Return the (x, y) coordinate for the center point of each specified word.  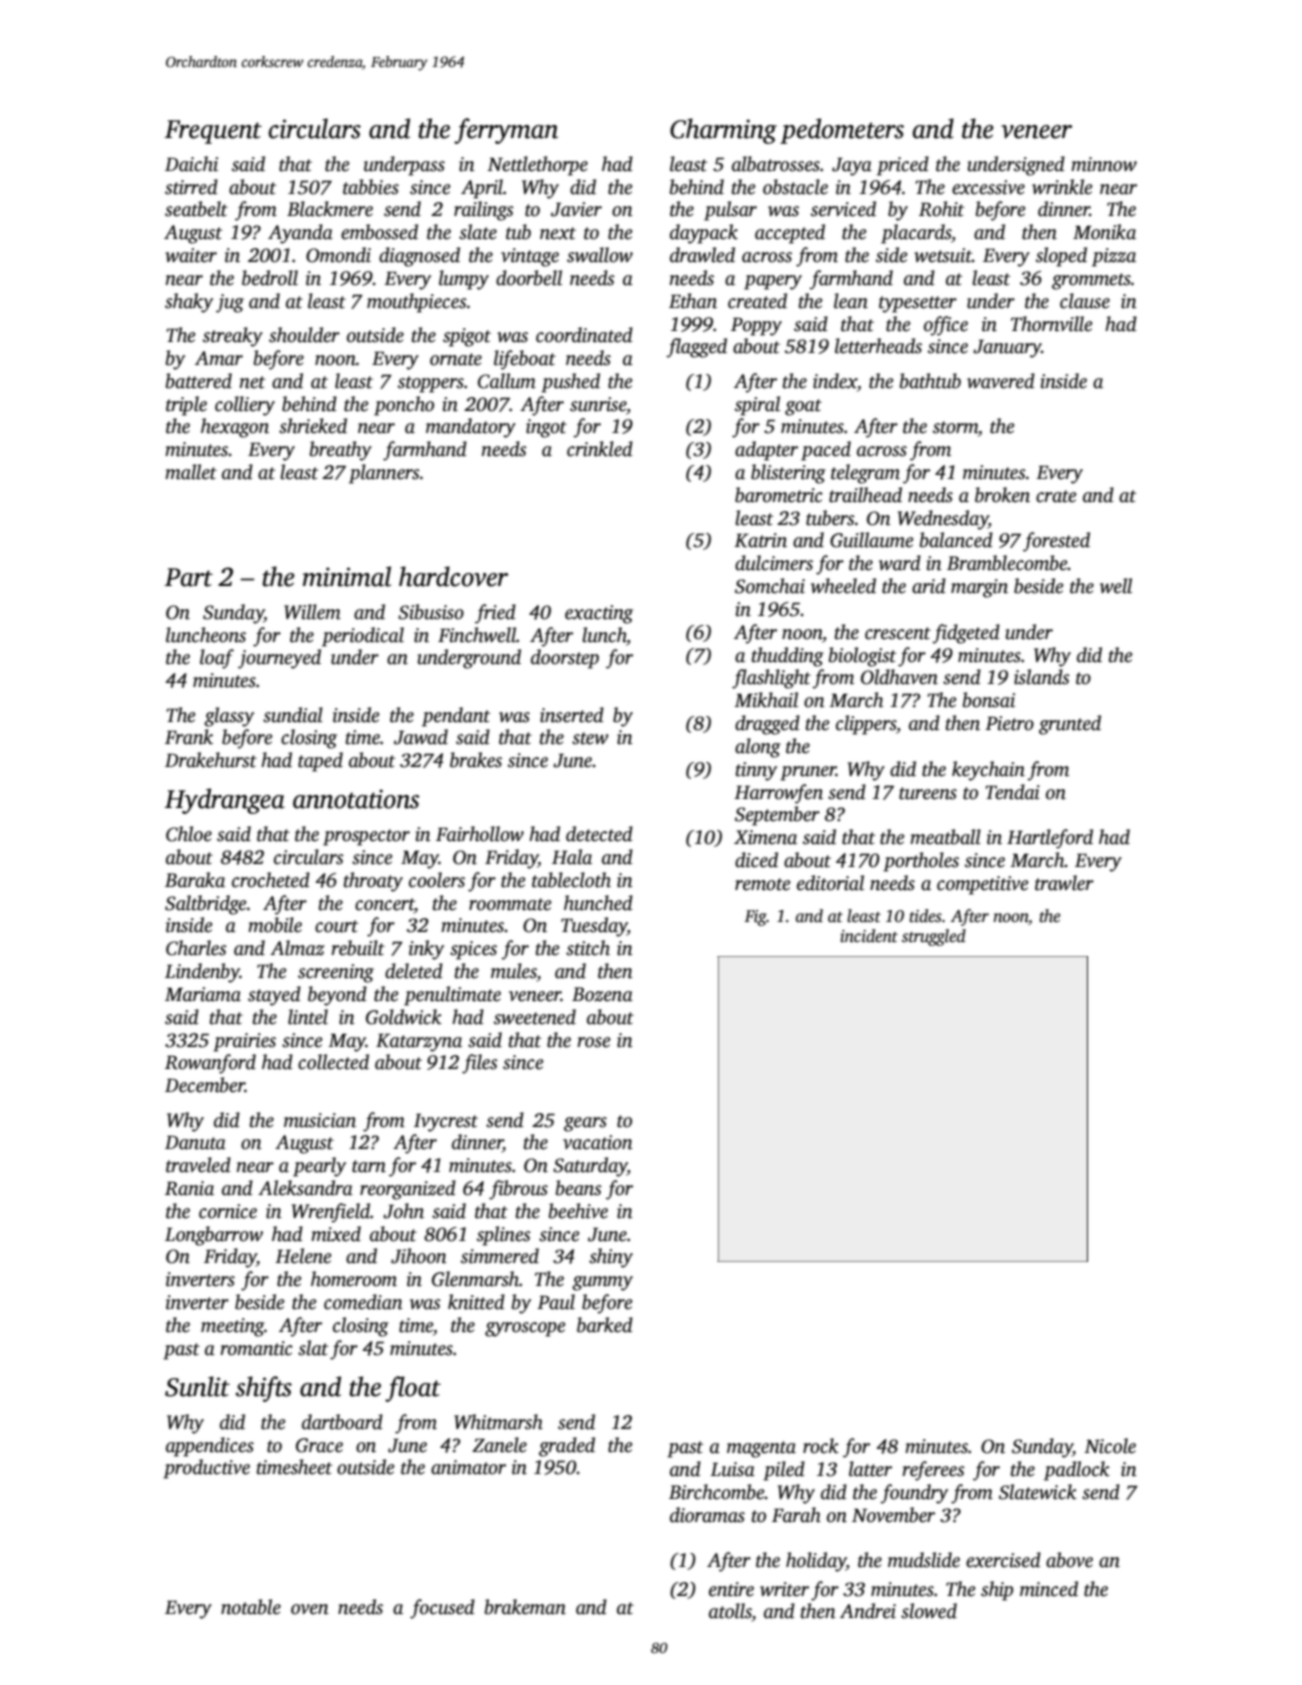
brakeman (525, 1607)
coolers (437, 880)
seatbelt (196, 209)
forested (1056, 542)
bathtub (930, 381)
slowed (929, 1611)
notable (251, 1607)
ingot (546, 428)
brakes (476, 760)
